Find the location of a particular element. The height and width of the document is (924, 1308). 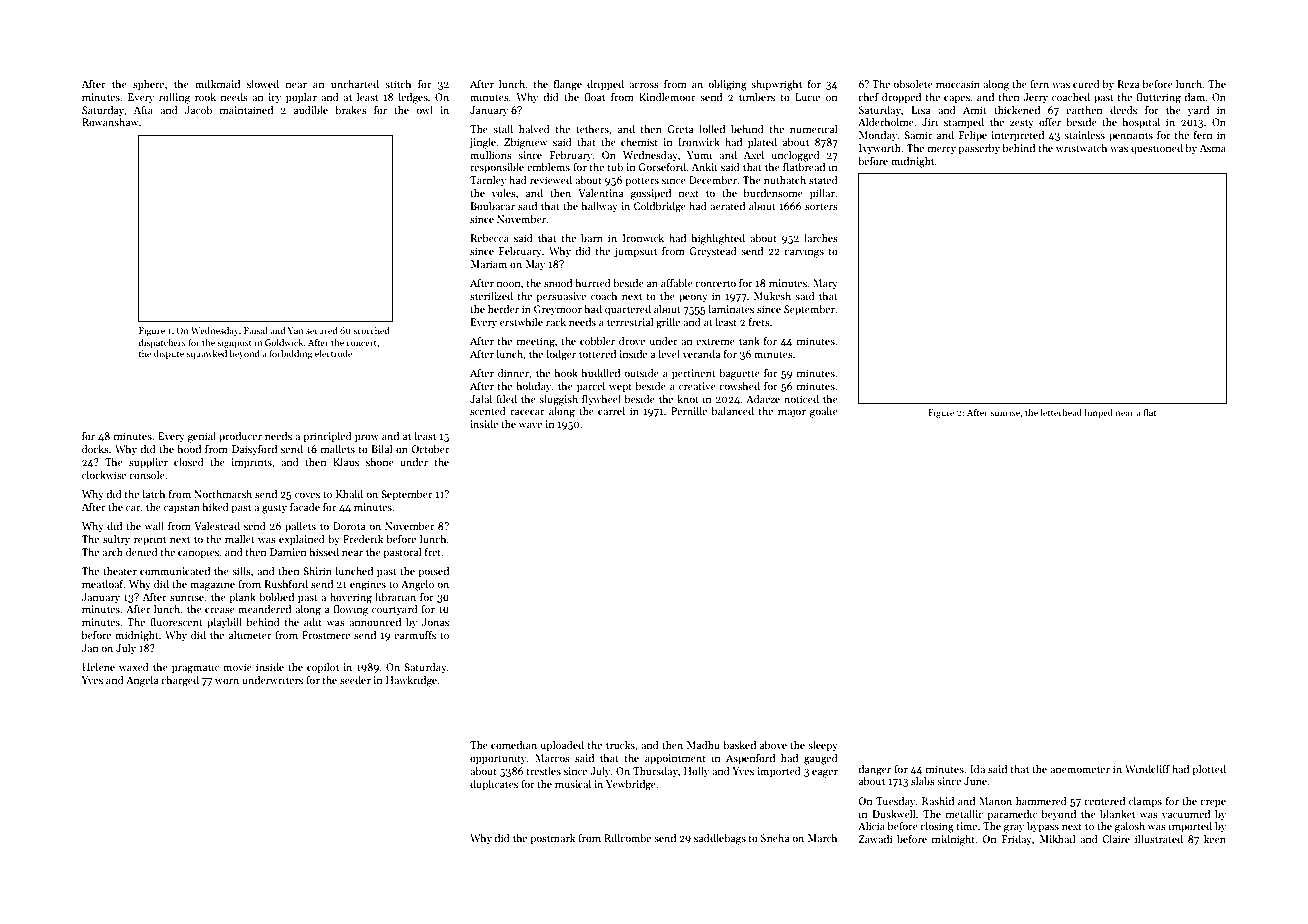

duplicates is located at coordinates (494, 785).
